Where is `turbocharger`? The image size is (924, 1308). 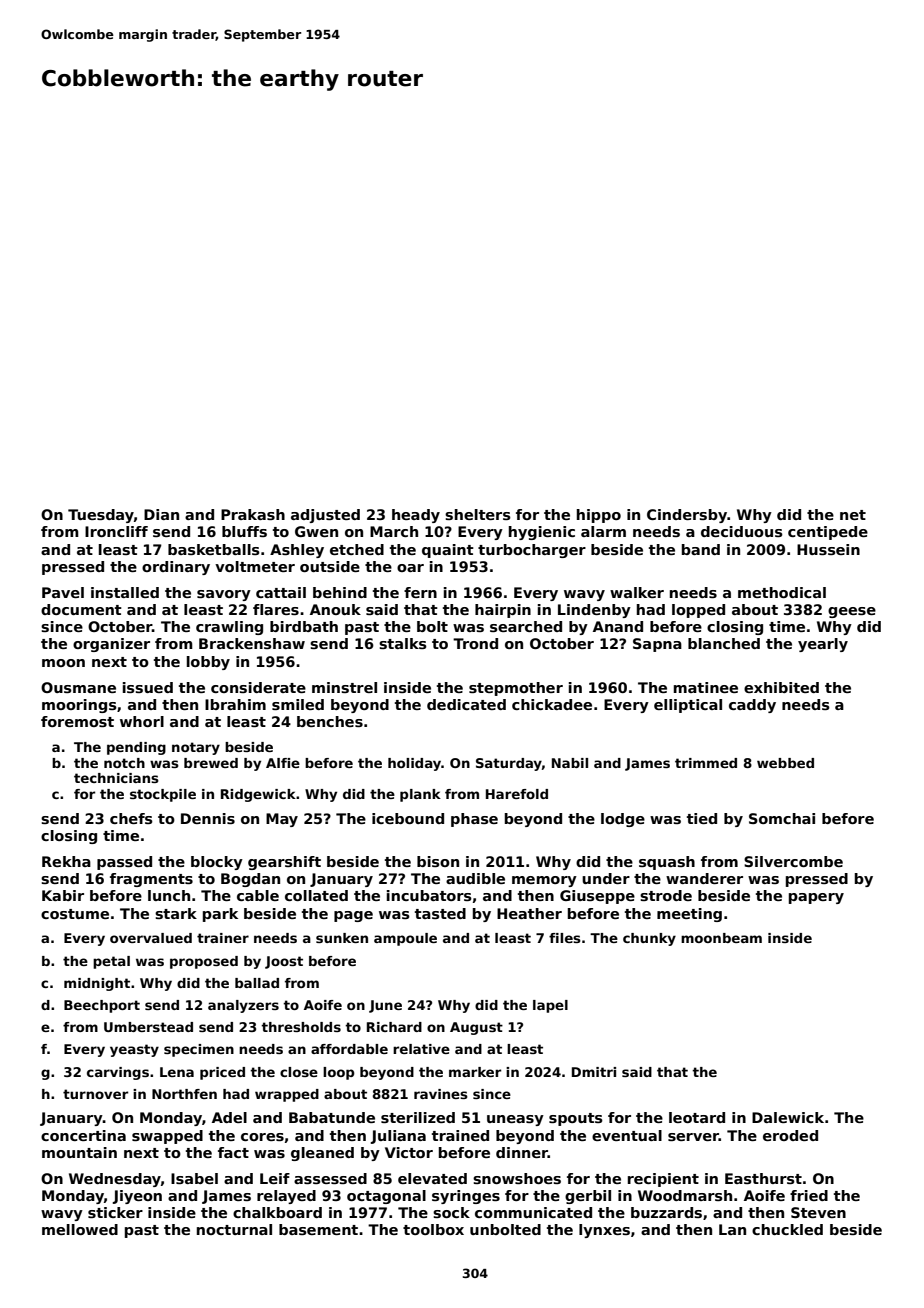 turbocharger is located at coordinates (532, 551).
